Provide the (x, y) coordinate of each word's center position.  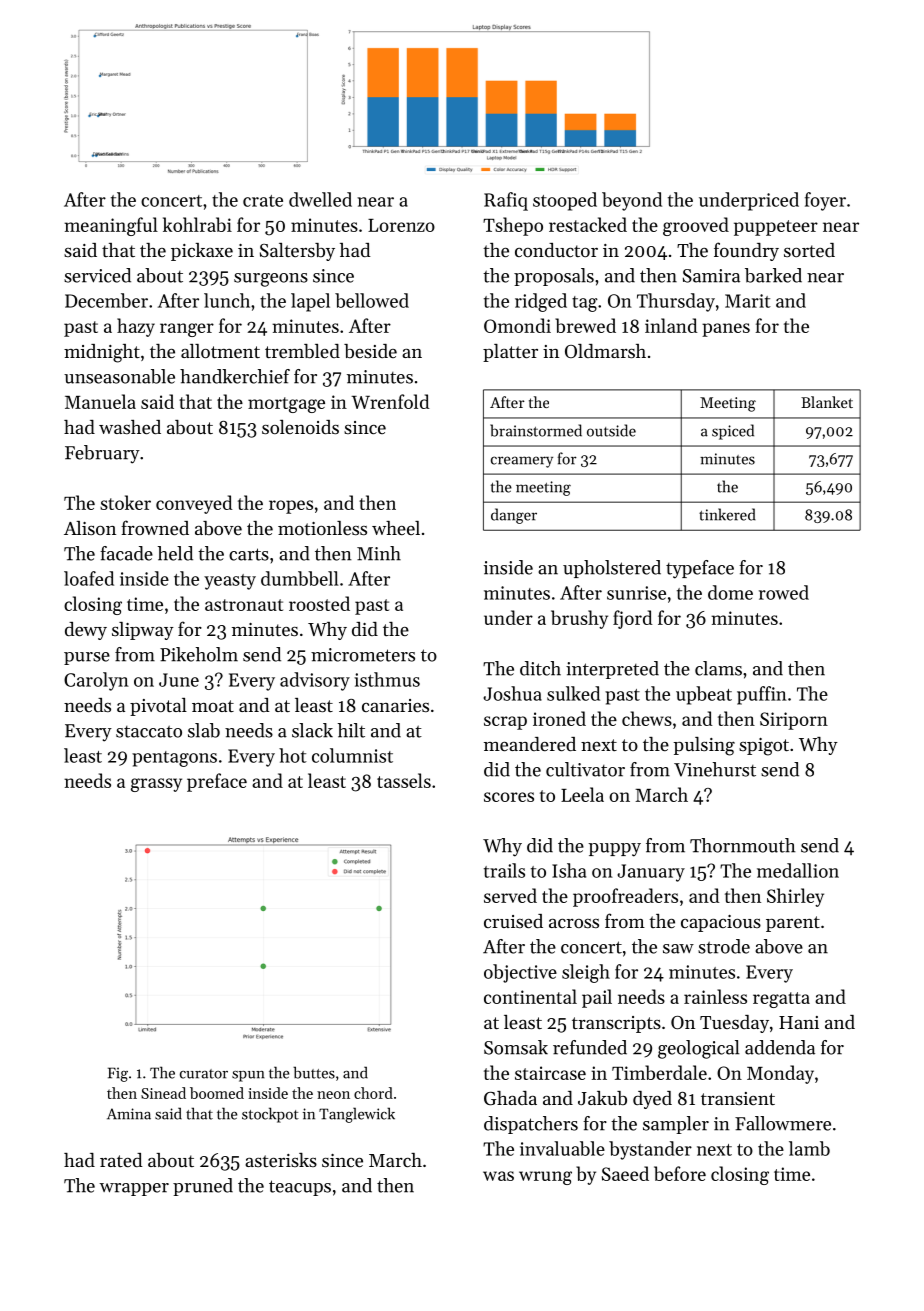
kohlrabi (197, 224)
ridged (541, 302)
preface (217, 782)
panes (726, 330)
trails (504, 870)
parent (793, 924)
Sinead (163, 1093)
